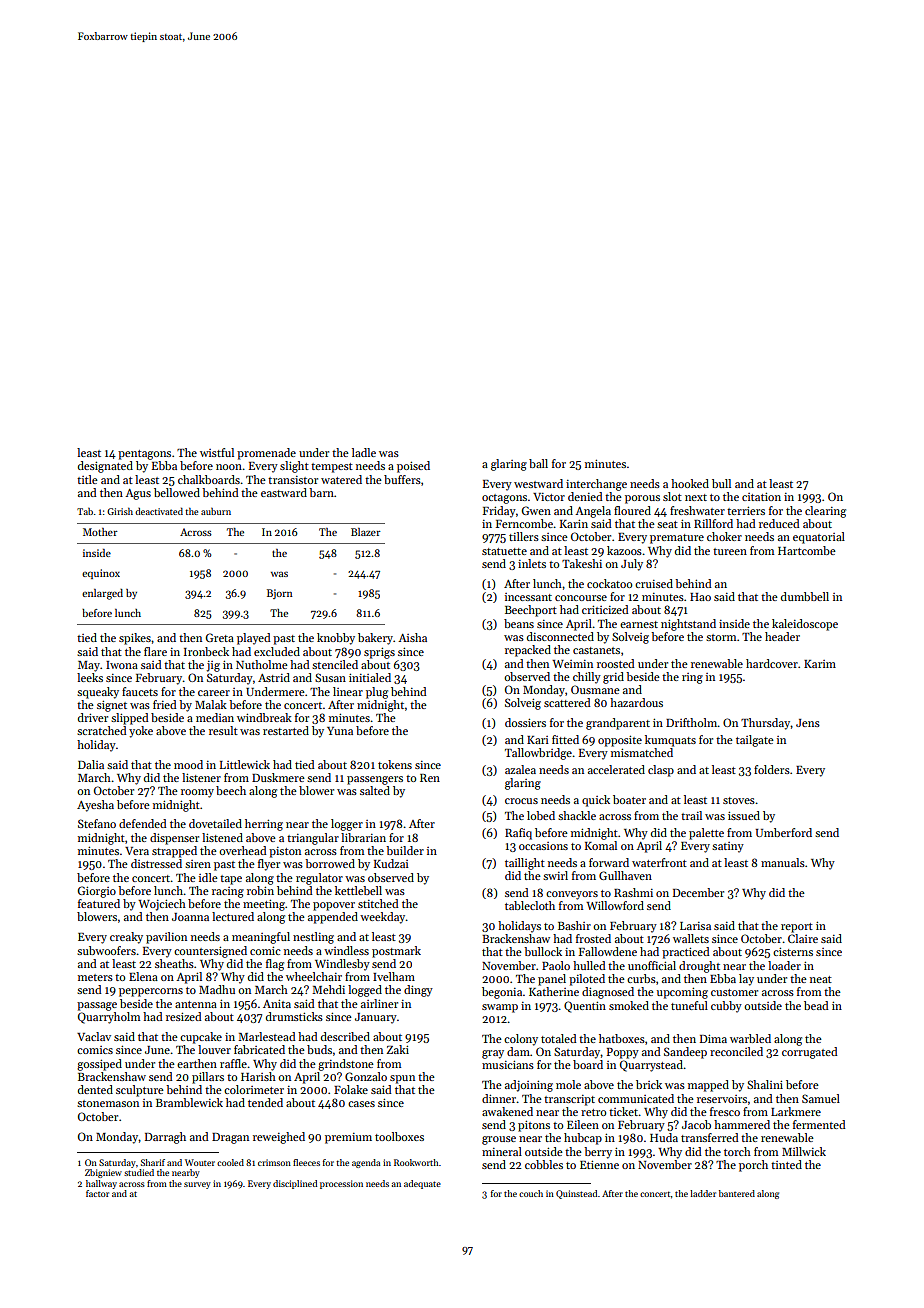  What do you see at coordinates (105, 467) in the screenshot?
I see `designated` at bounding box center [105, 467].
